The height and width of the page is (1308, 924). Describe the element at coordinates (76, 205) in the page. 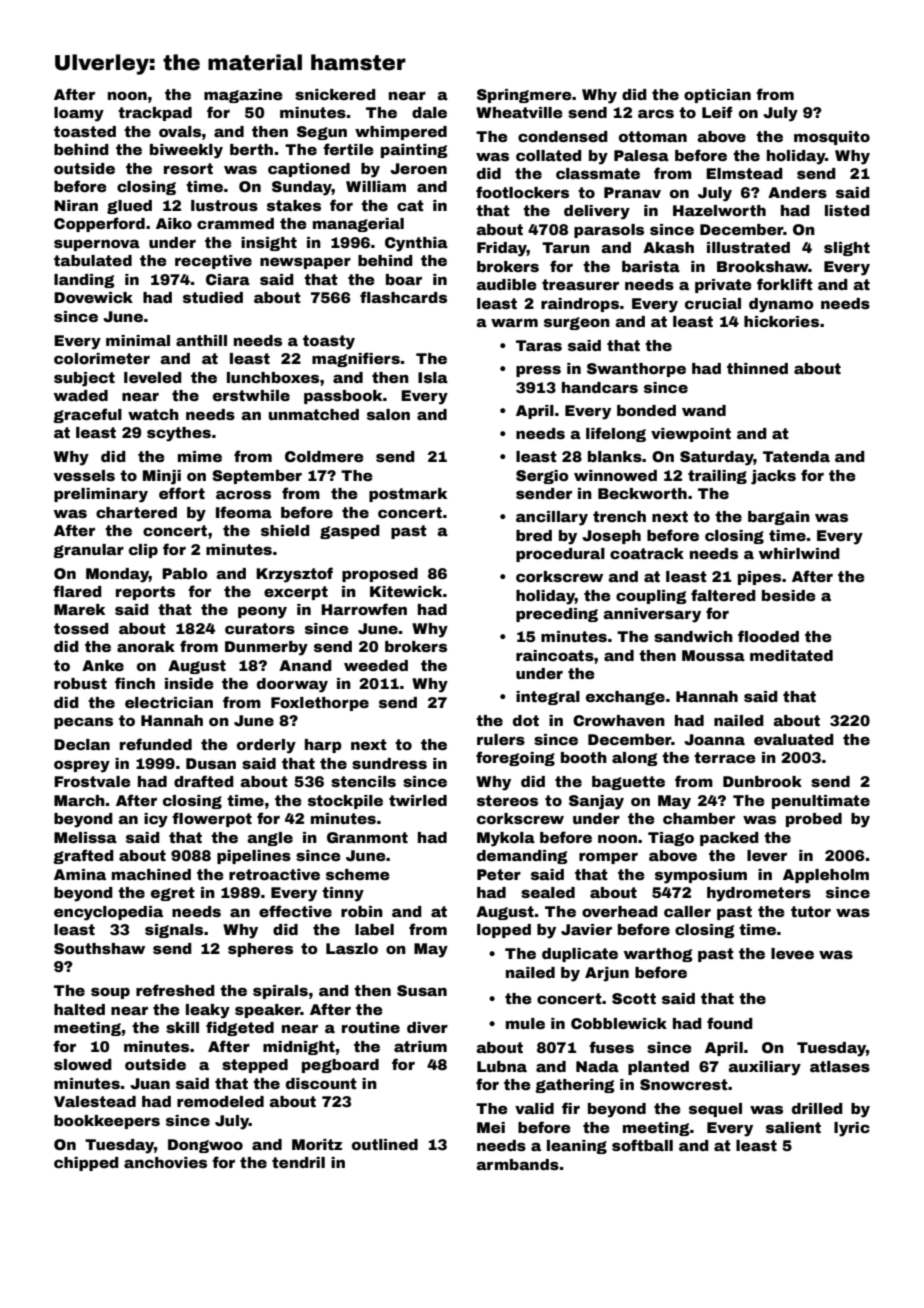

I see `Niran` at that location.
